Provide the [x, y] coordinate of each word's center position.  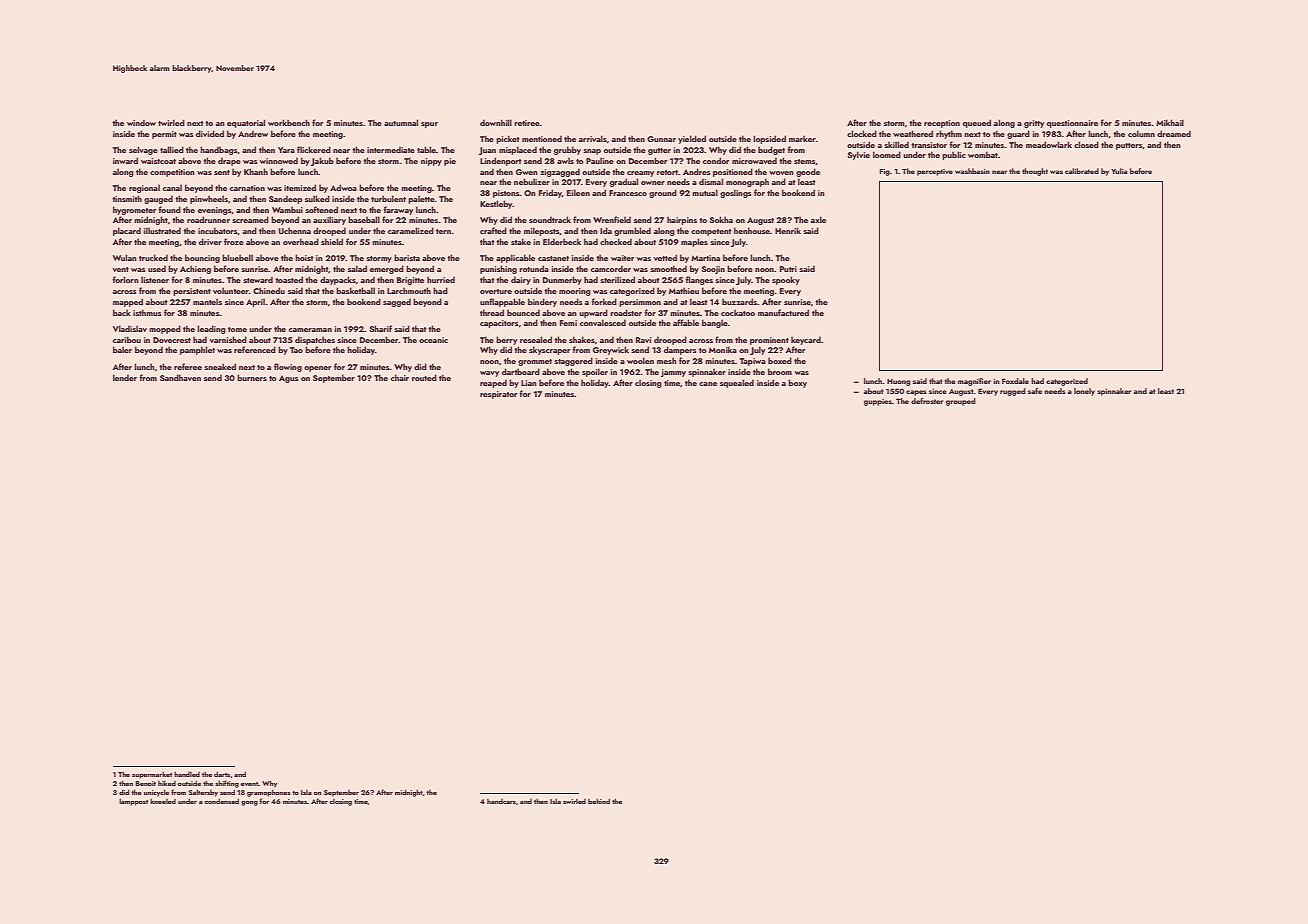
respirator [498, 395]
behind [599, 801]
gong [249, 803]
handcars [501, 801]
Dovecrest [172, 340]
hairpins [682, 220]
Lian [529, 383]
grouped [961, 402]
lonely [1084, 392]
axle [818, 219]
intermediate [391, 149]
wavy [489, 374]
